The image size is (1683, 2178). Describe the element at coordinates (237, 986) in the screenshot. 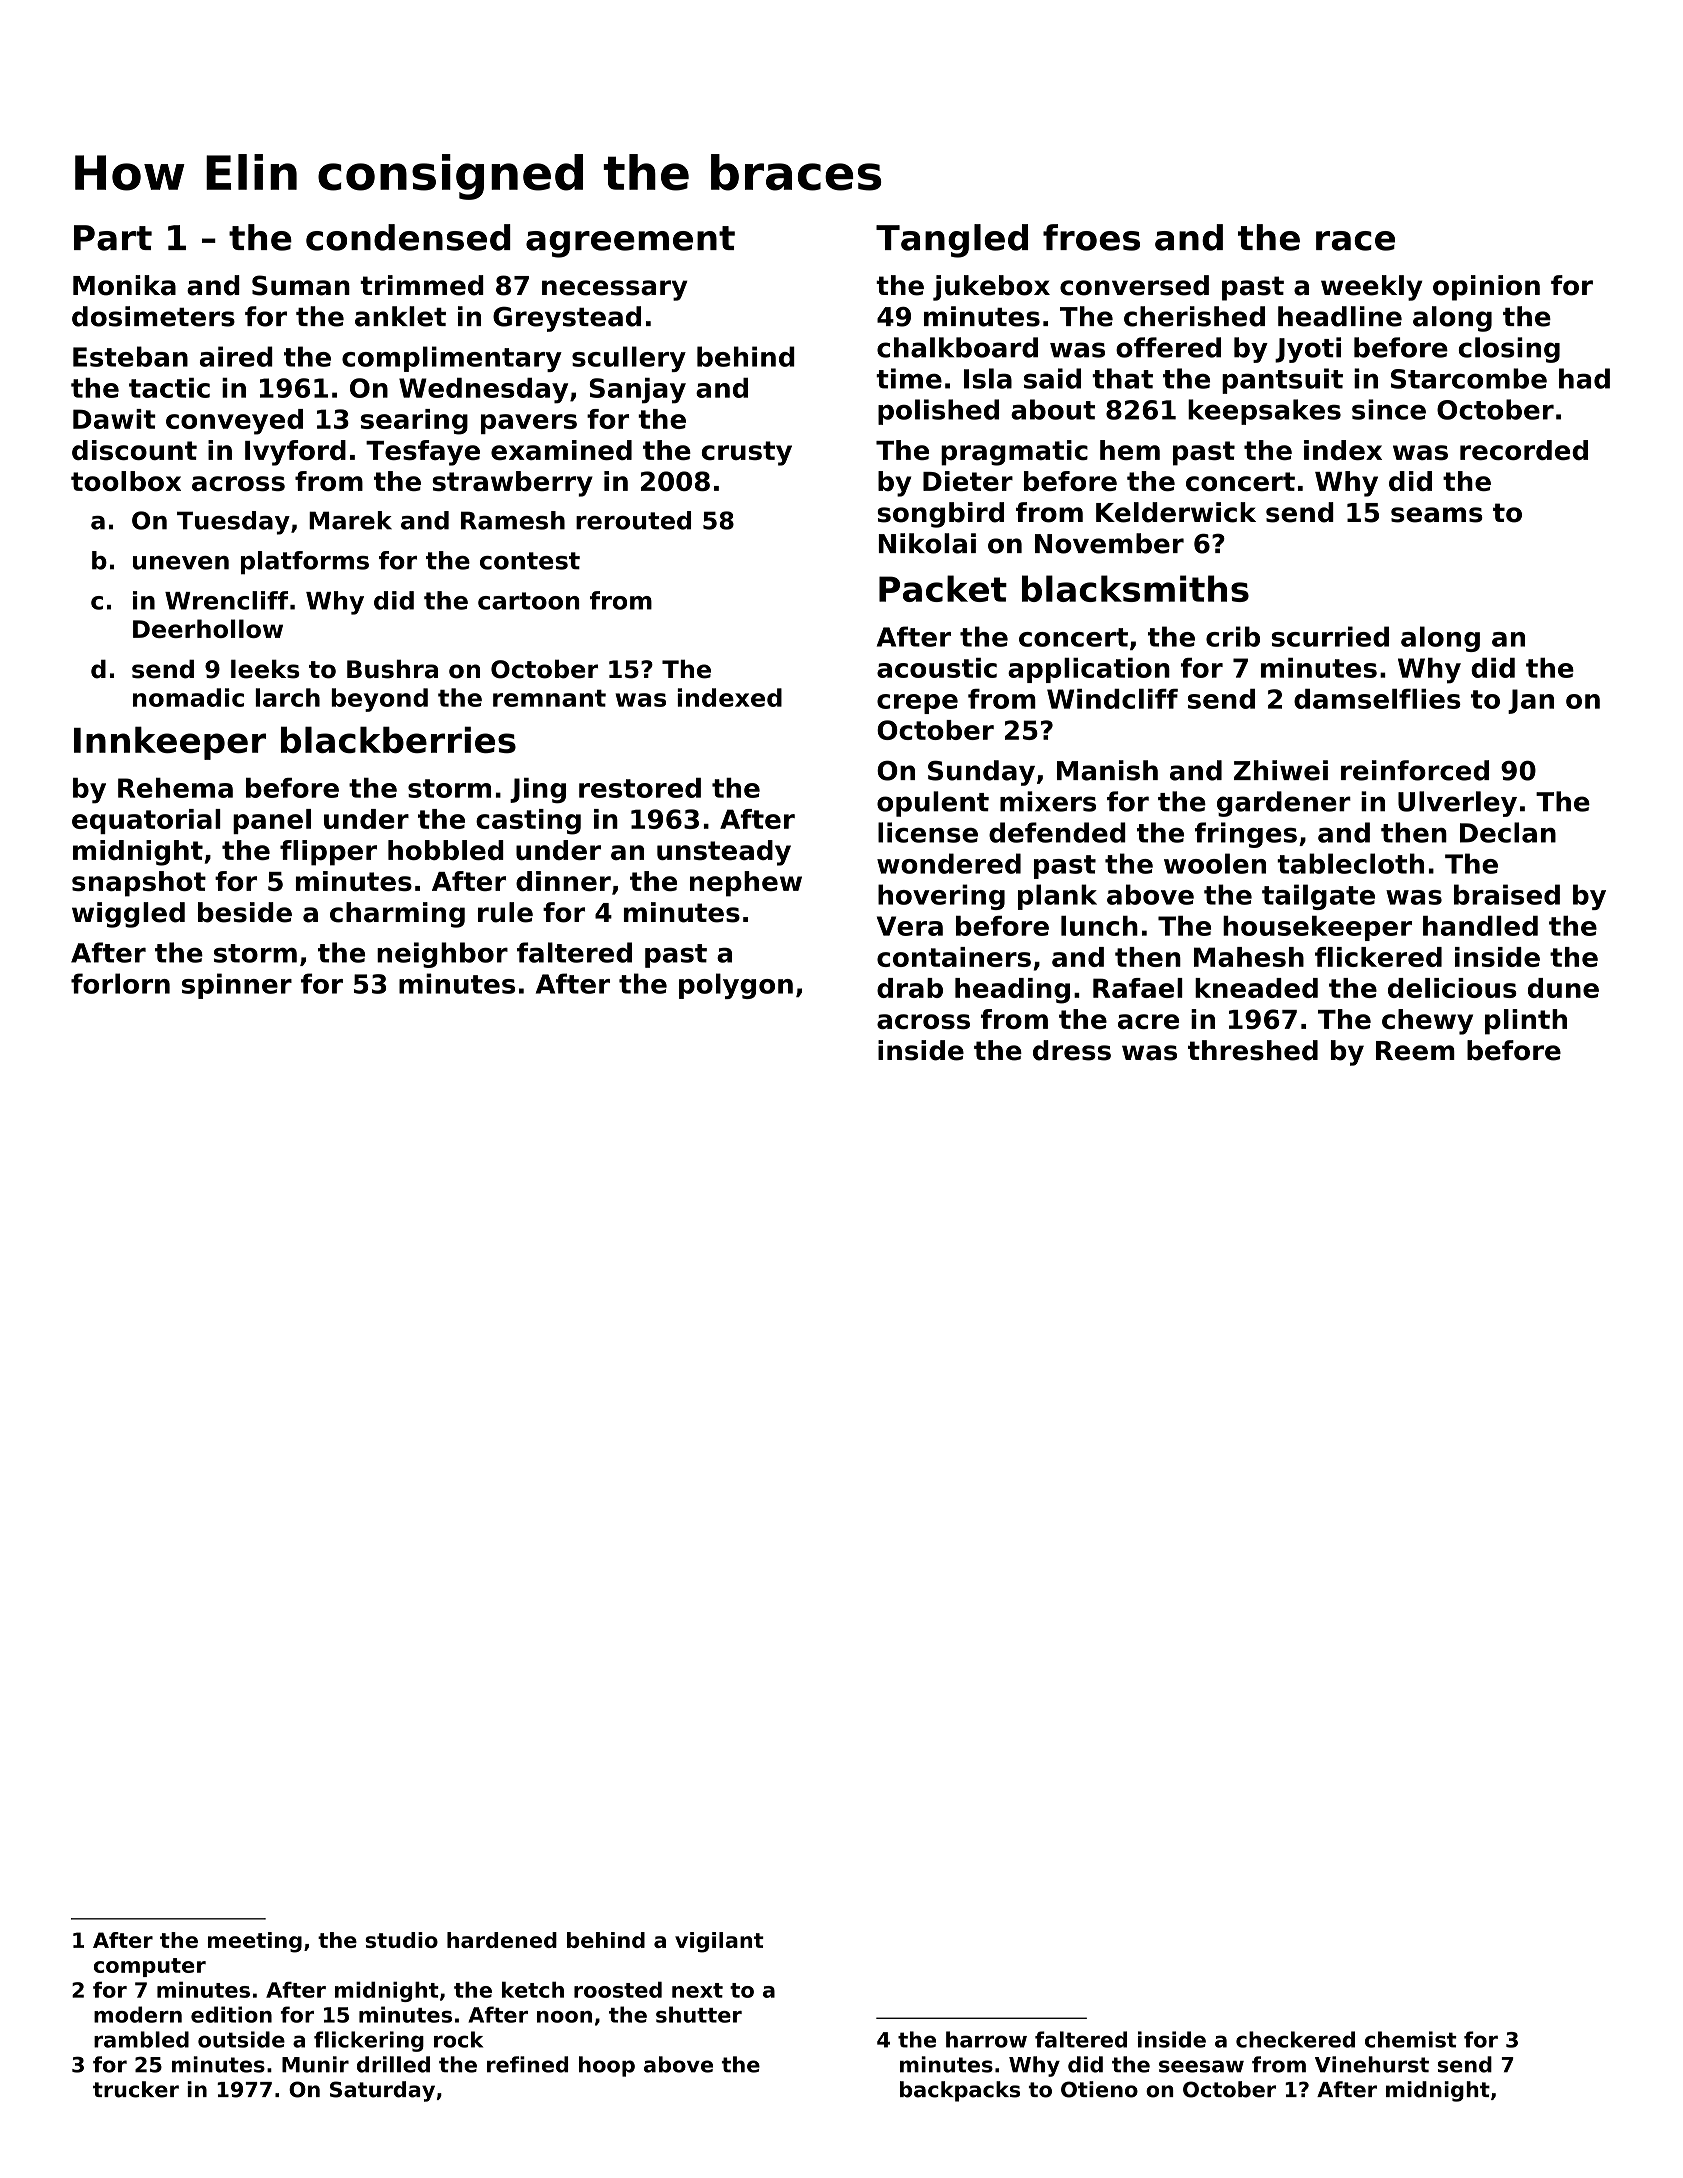

I see `spinner` at that location.
